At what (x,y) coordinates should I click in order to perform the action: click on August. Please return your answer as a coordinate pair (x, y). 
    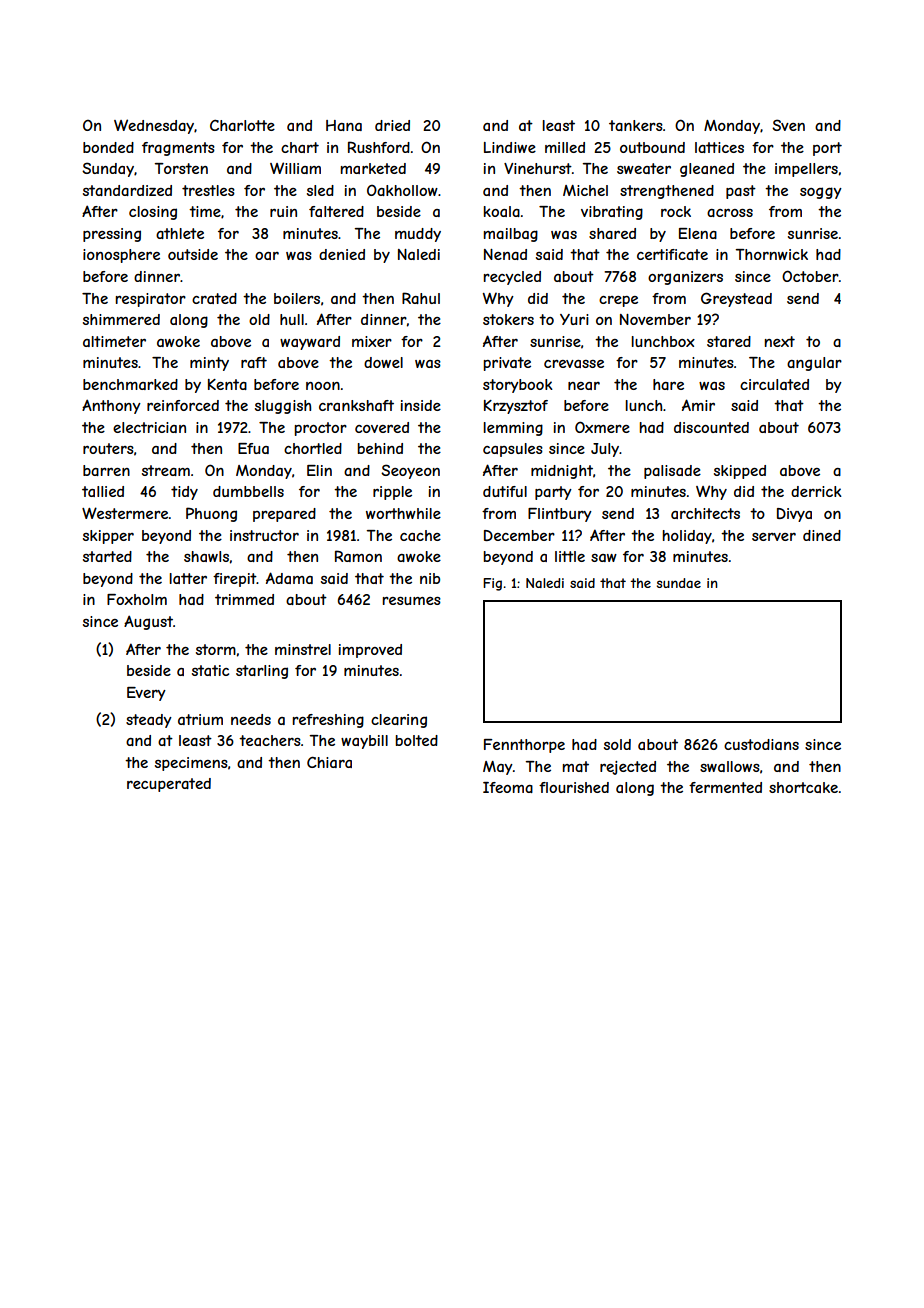
    Looking at the image, I should click on (148, 622).
